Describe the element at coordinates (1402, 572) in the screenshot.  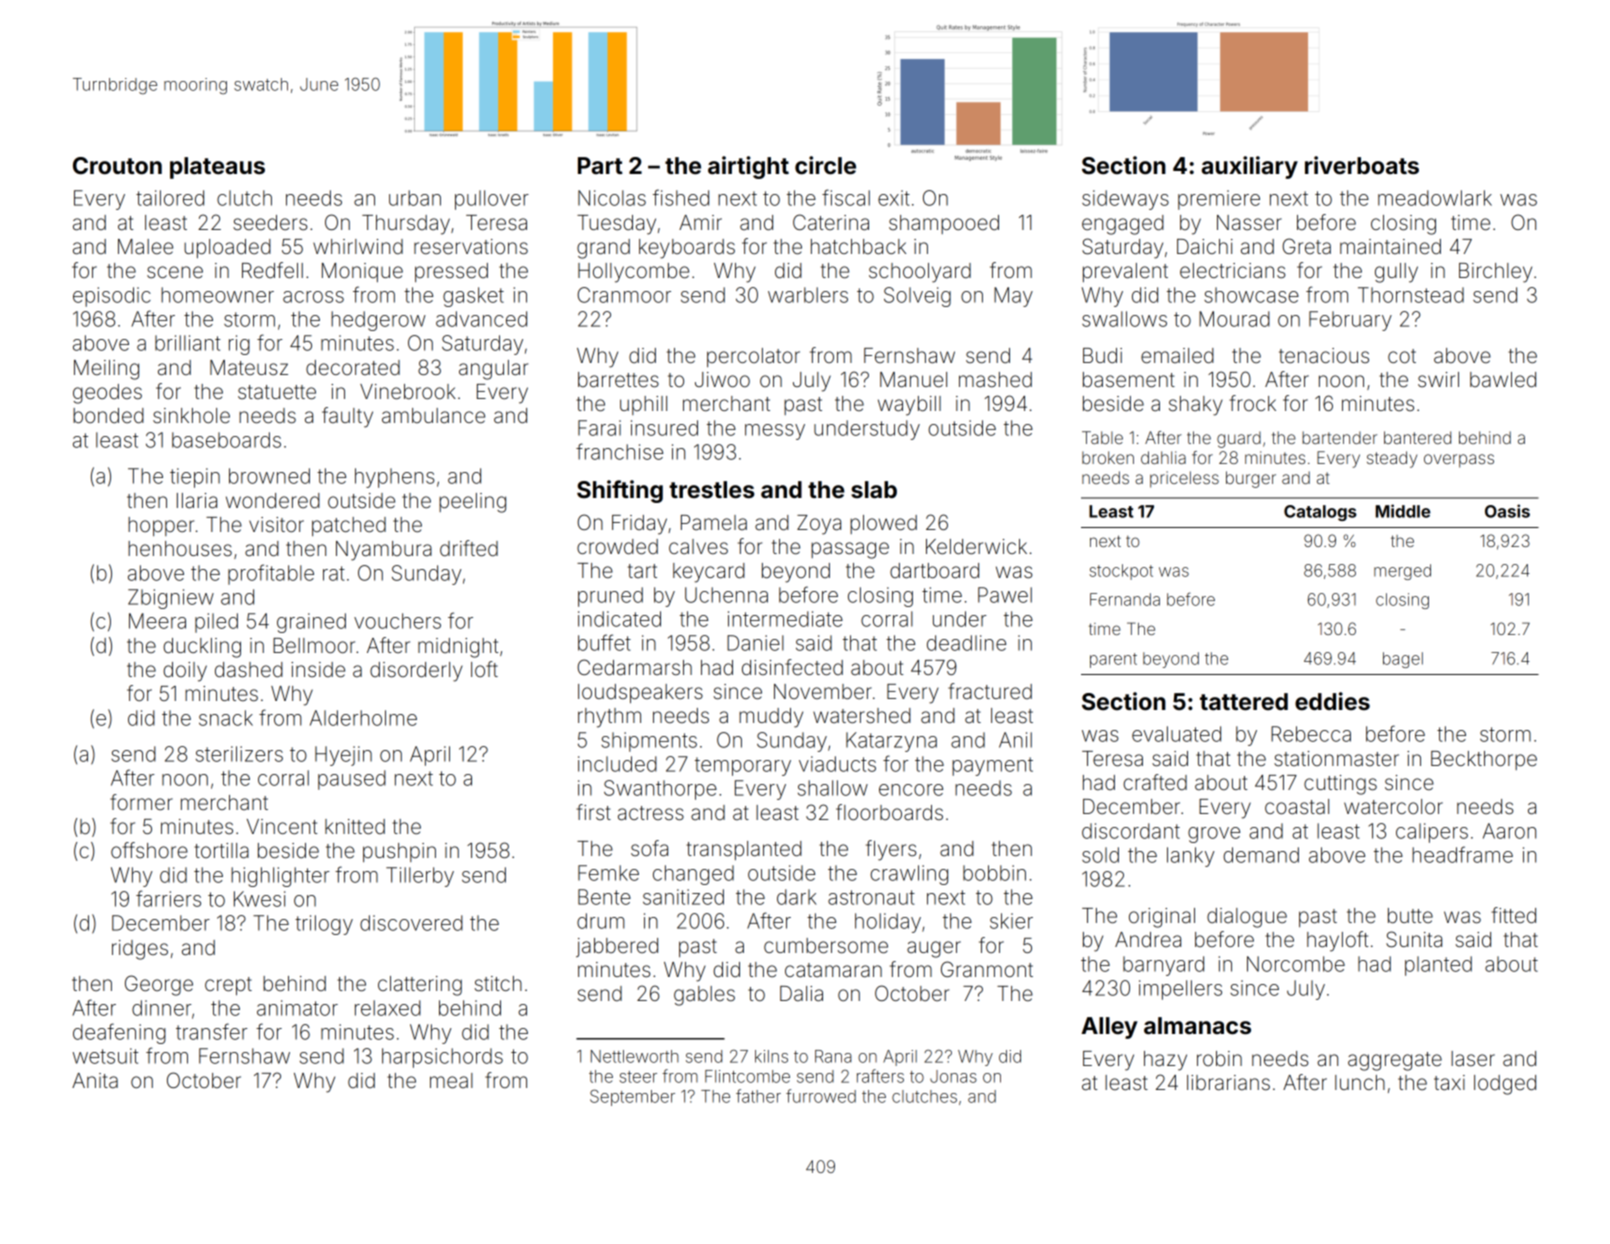
I see `merged` at that location.
